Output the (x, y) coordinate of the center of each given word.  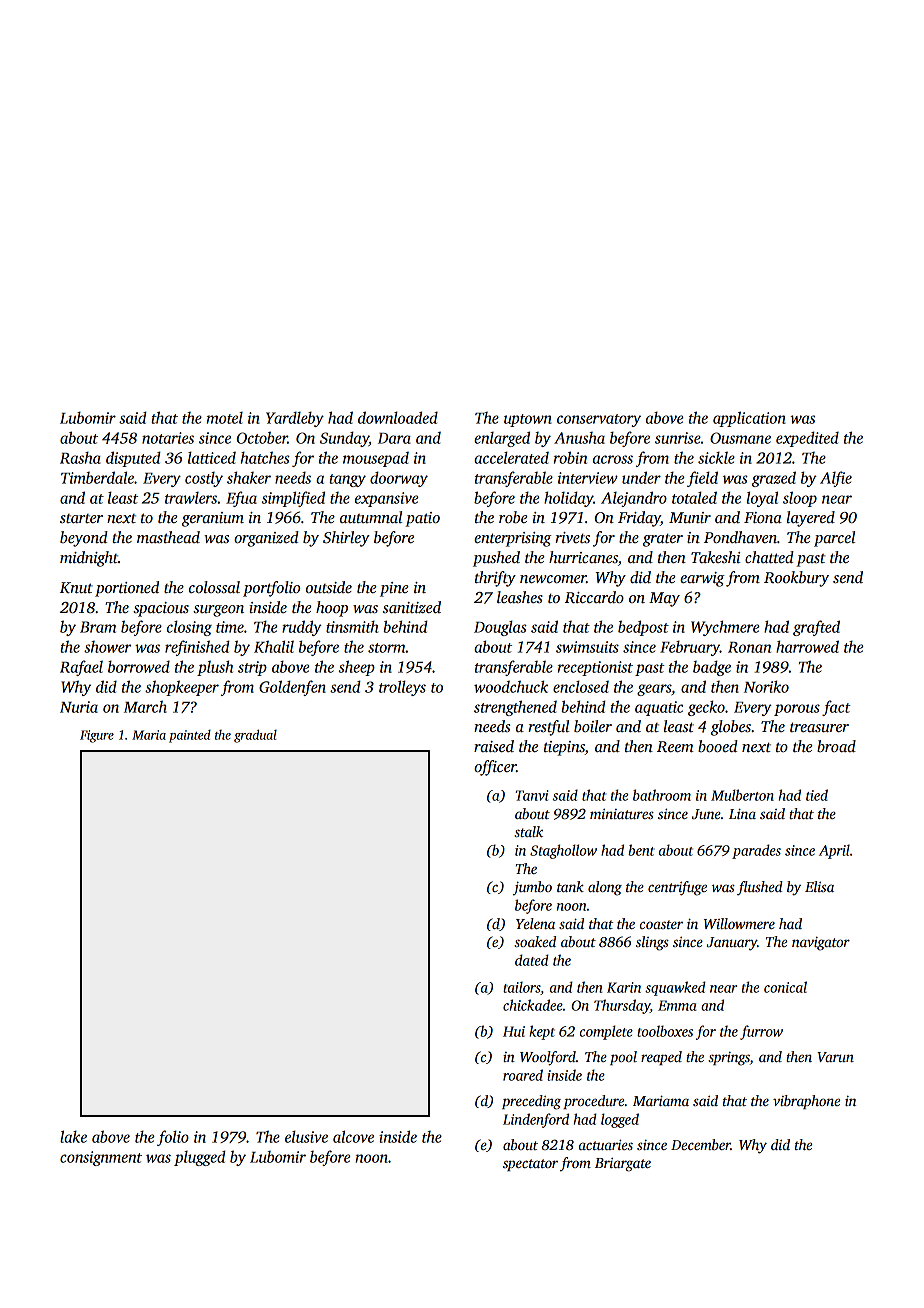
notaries (168, 438)
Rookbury (796, 579)
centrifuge (677, 888)
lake (73, 1136)
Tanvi (532, 795)
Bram (98, 627)
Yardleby (295, 419)
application (749, 419)
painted (190, 736)
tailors (521, 987)
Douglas (500, 628)
